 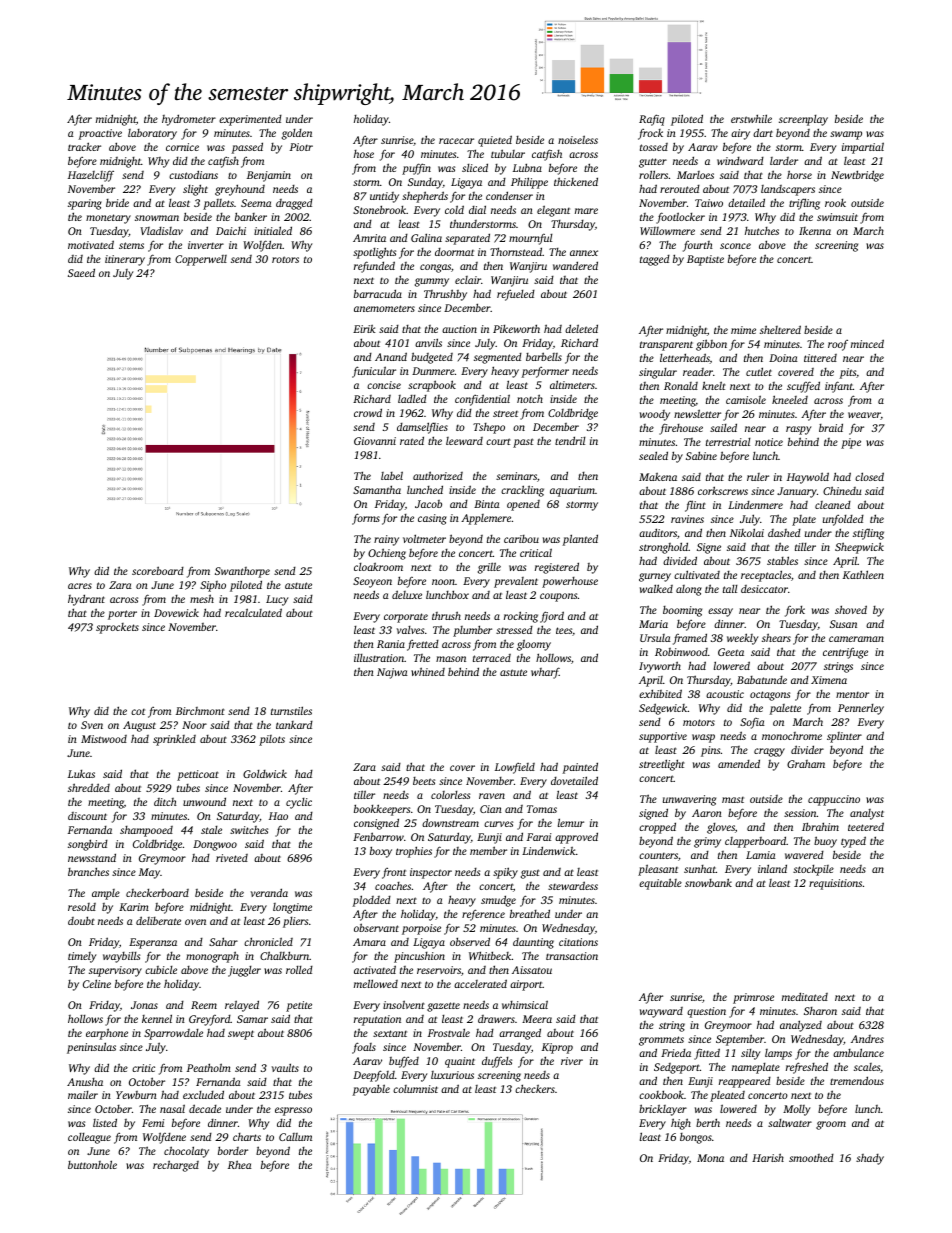 I want to click on tittered, so click(x=820, y=358).
